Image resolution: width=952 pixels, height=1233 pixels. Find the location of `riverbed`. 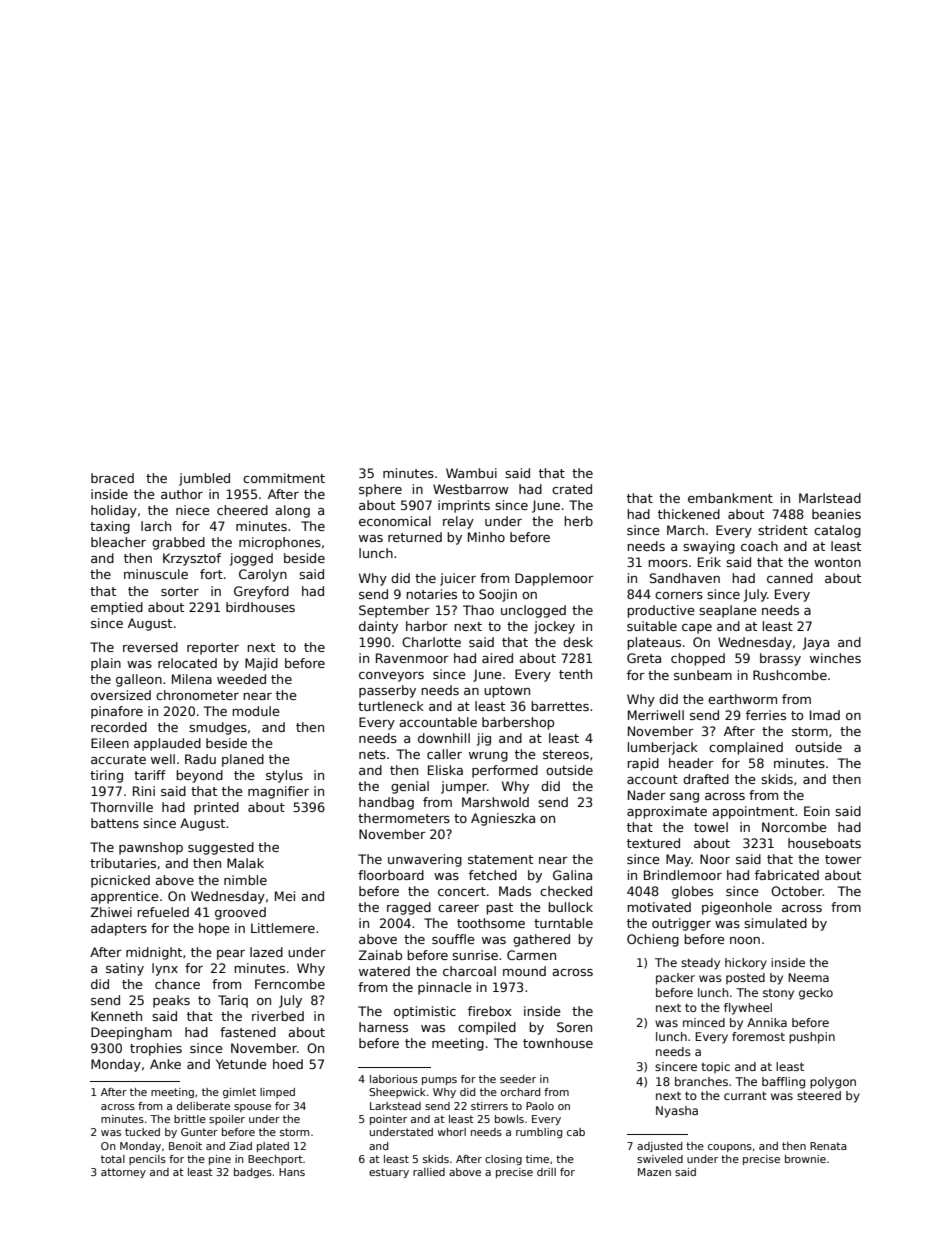

riverbed is located at coordinates (278, 1016).
